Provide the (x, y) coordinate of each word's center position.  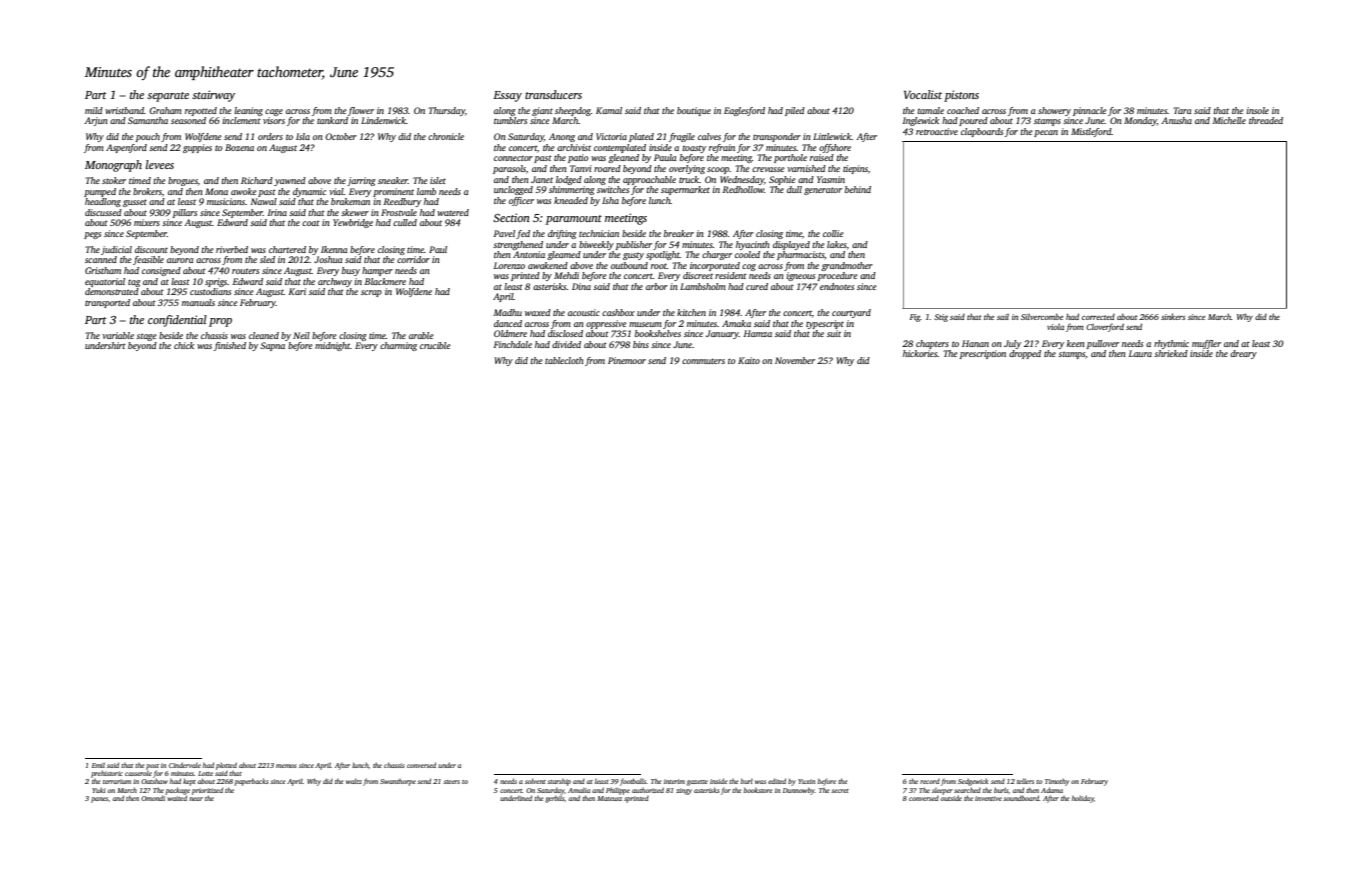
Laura (1140, 353)
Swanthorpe (398, 782)
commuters (703, 361)
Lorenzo (509, 265)
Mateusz (609, 798)
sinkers (1173, 316)
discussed (103, 212)
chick (184, 345)
